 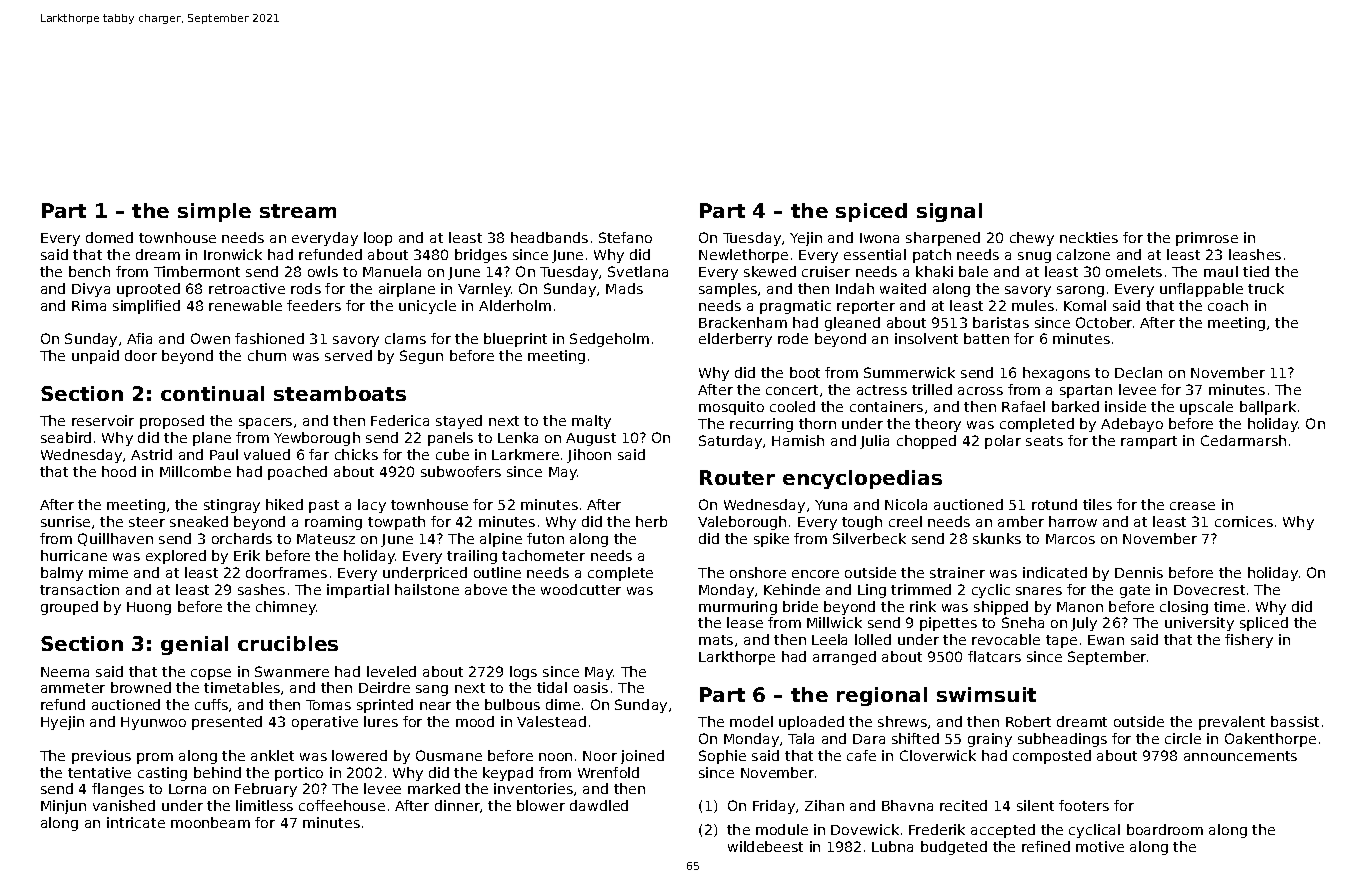 I want to click on Cedarmarsh, so click(x=1243, y=440).
